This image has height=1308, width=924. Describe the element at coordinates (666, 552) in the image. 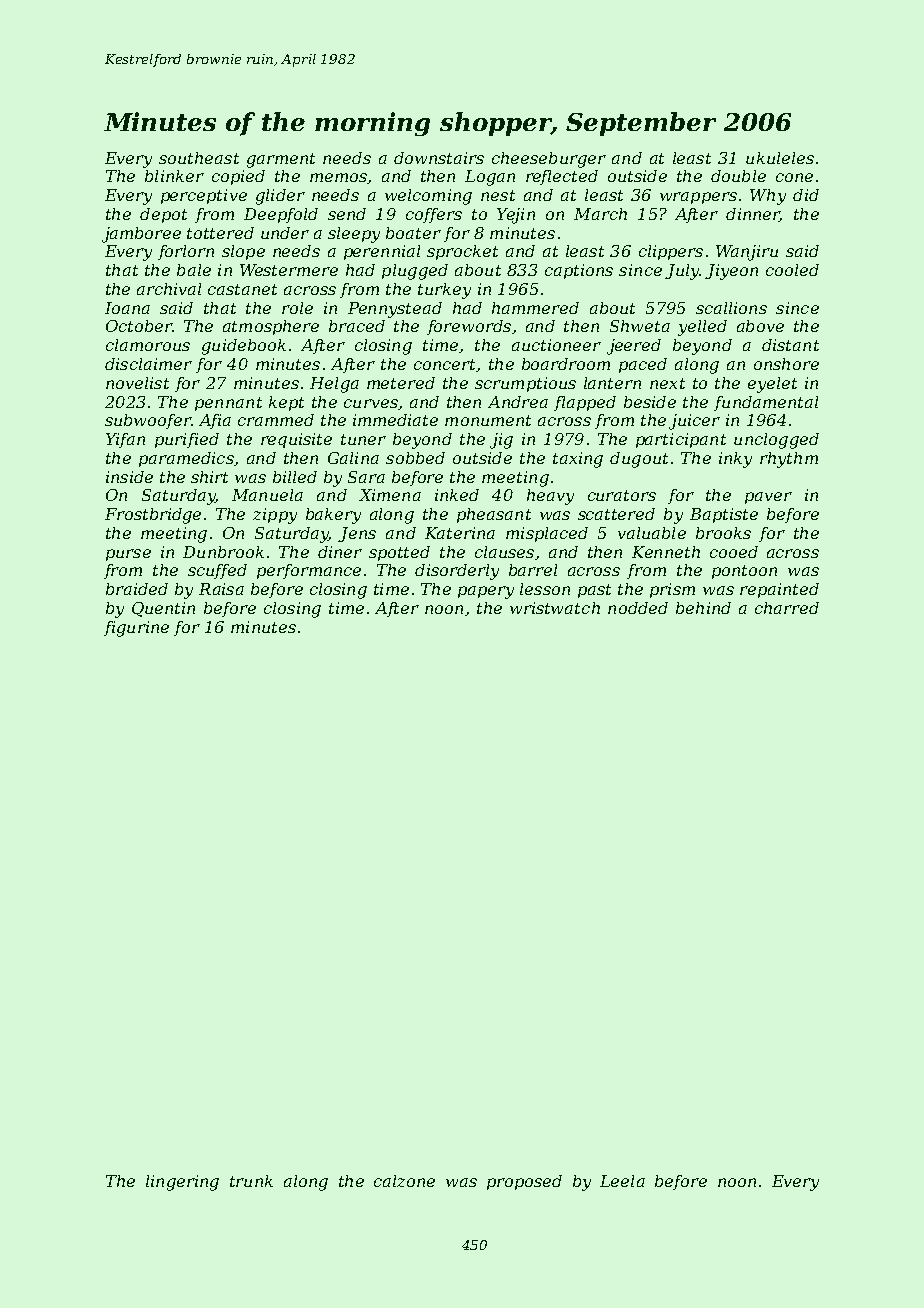

I see `Kenneth` at that location.
